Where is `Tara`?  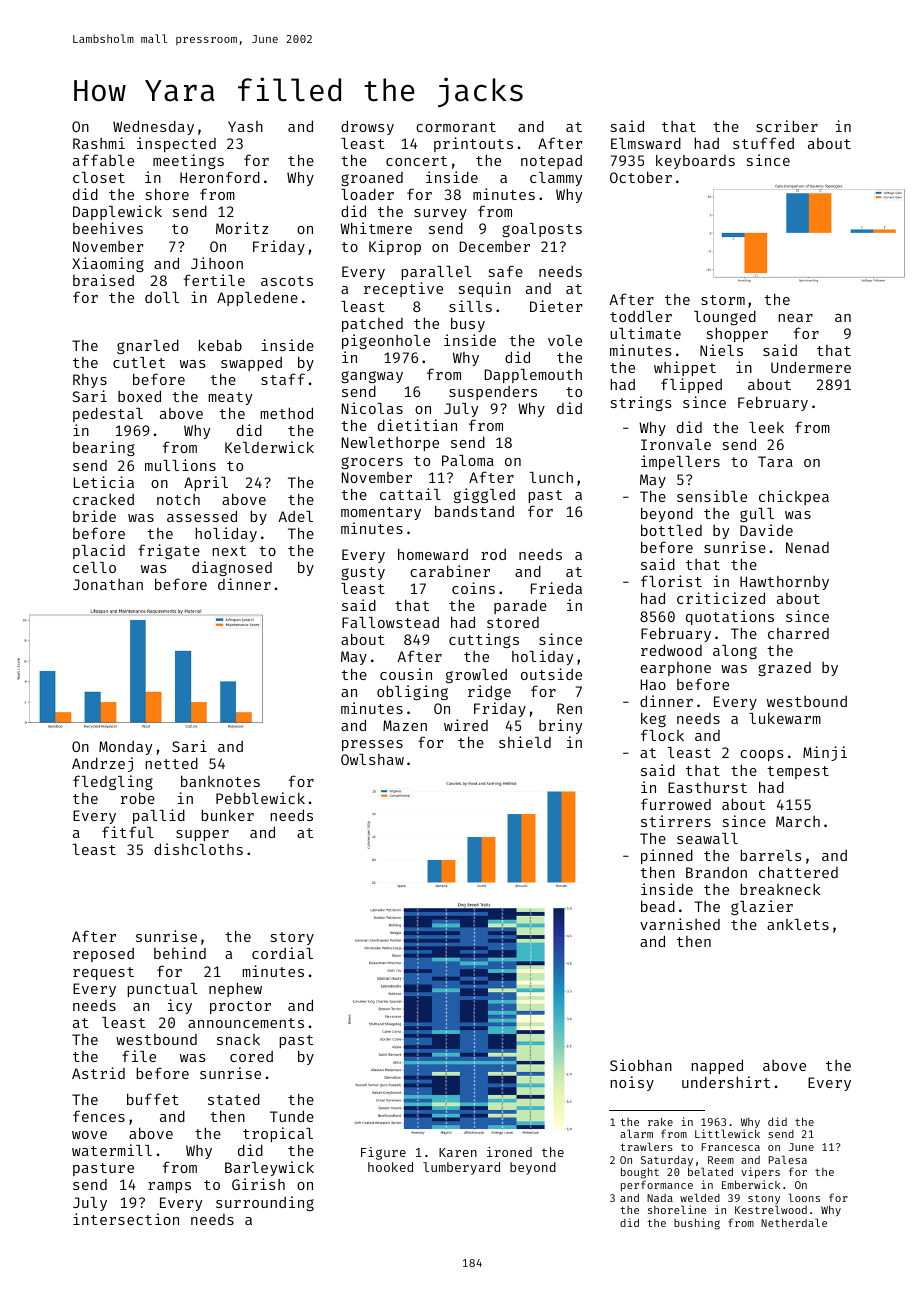
Tara is located at coordinates (775, 461).
